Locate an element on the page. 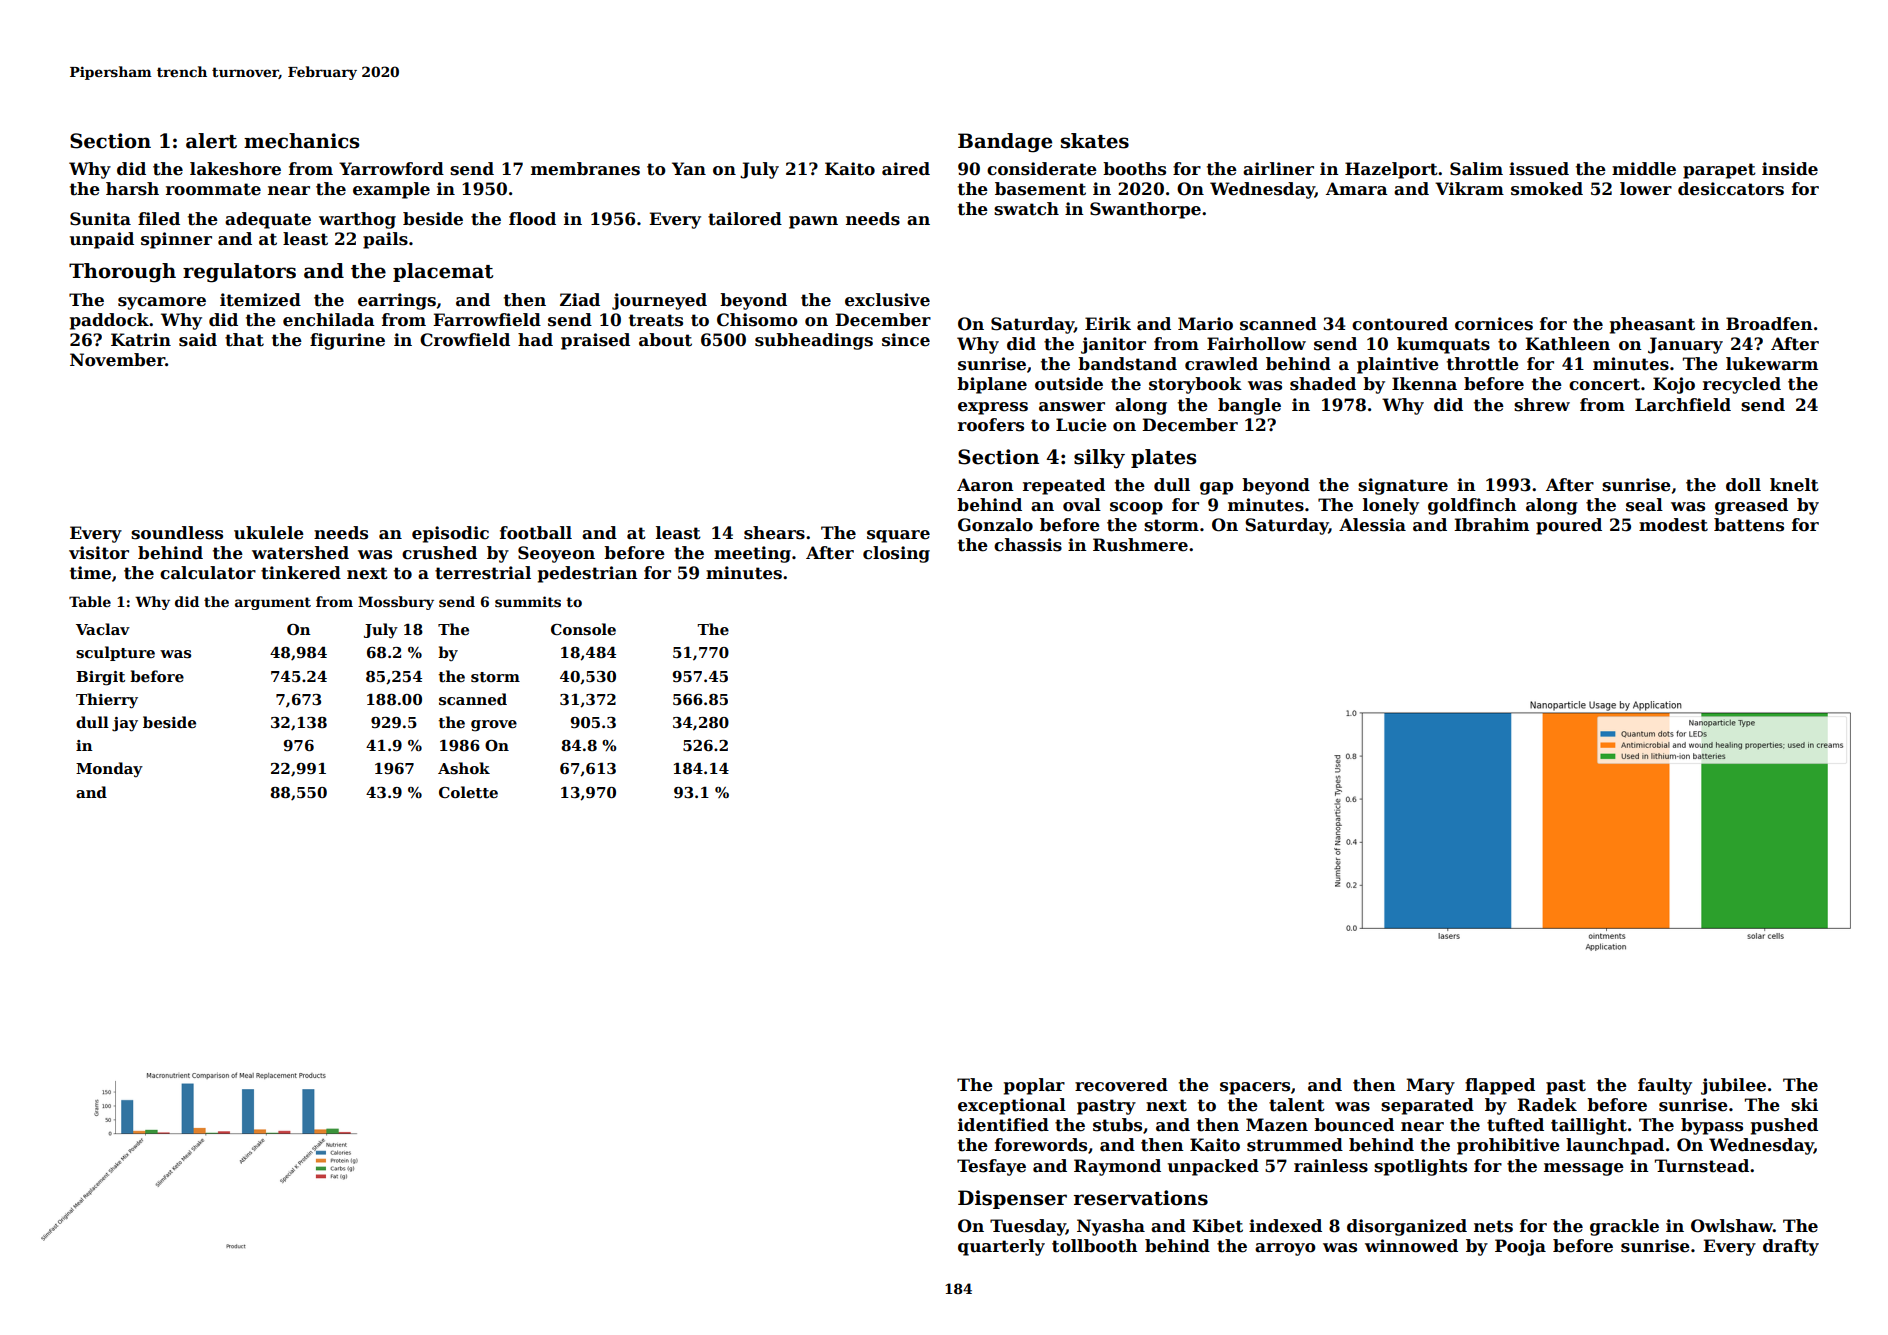  arroyo is located at coordinates (1285, 1249).
